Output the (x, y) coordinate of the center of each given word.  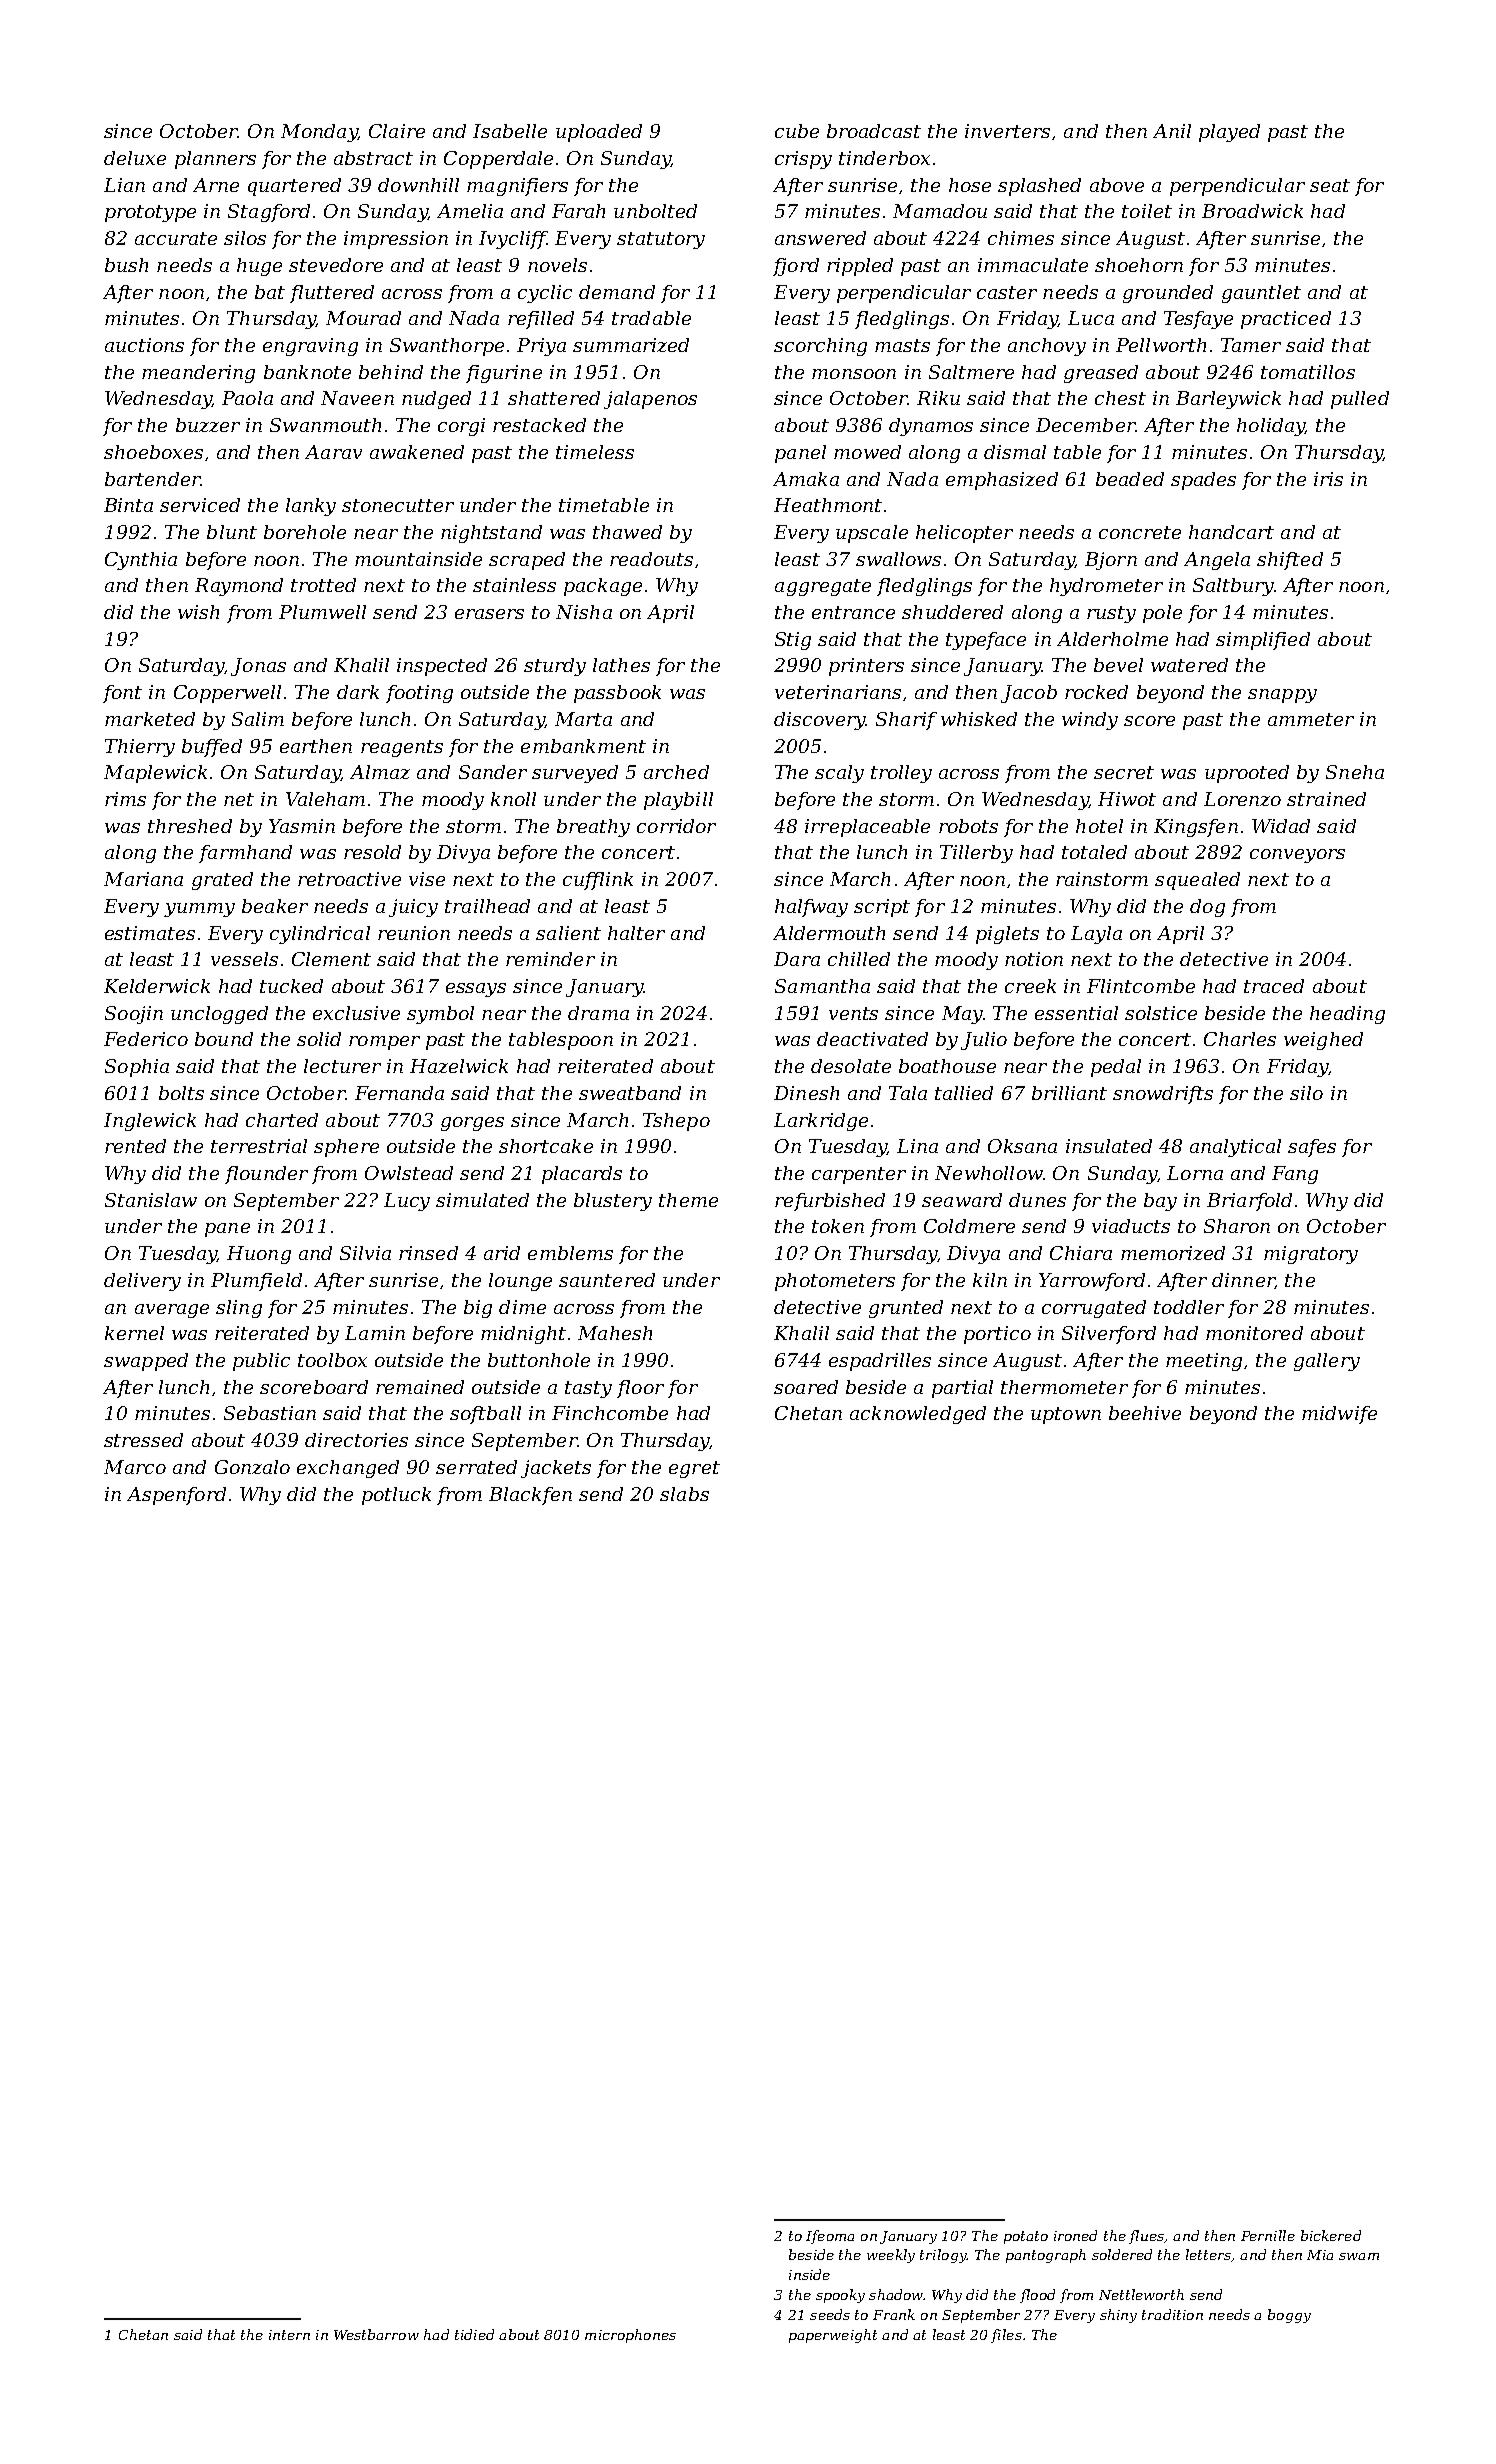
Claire (397, 131)
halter (636, 933)
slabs (684, 1494)
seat (1330, 185)
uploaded (599, 133)
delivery (142, 1282)
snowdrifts (1163, 1095)
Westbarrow (376, 2334)
